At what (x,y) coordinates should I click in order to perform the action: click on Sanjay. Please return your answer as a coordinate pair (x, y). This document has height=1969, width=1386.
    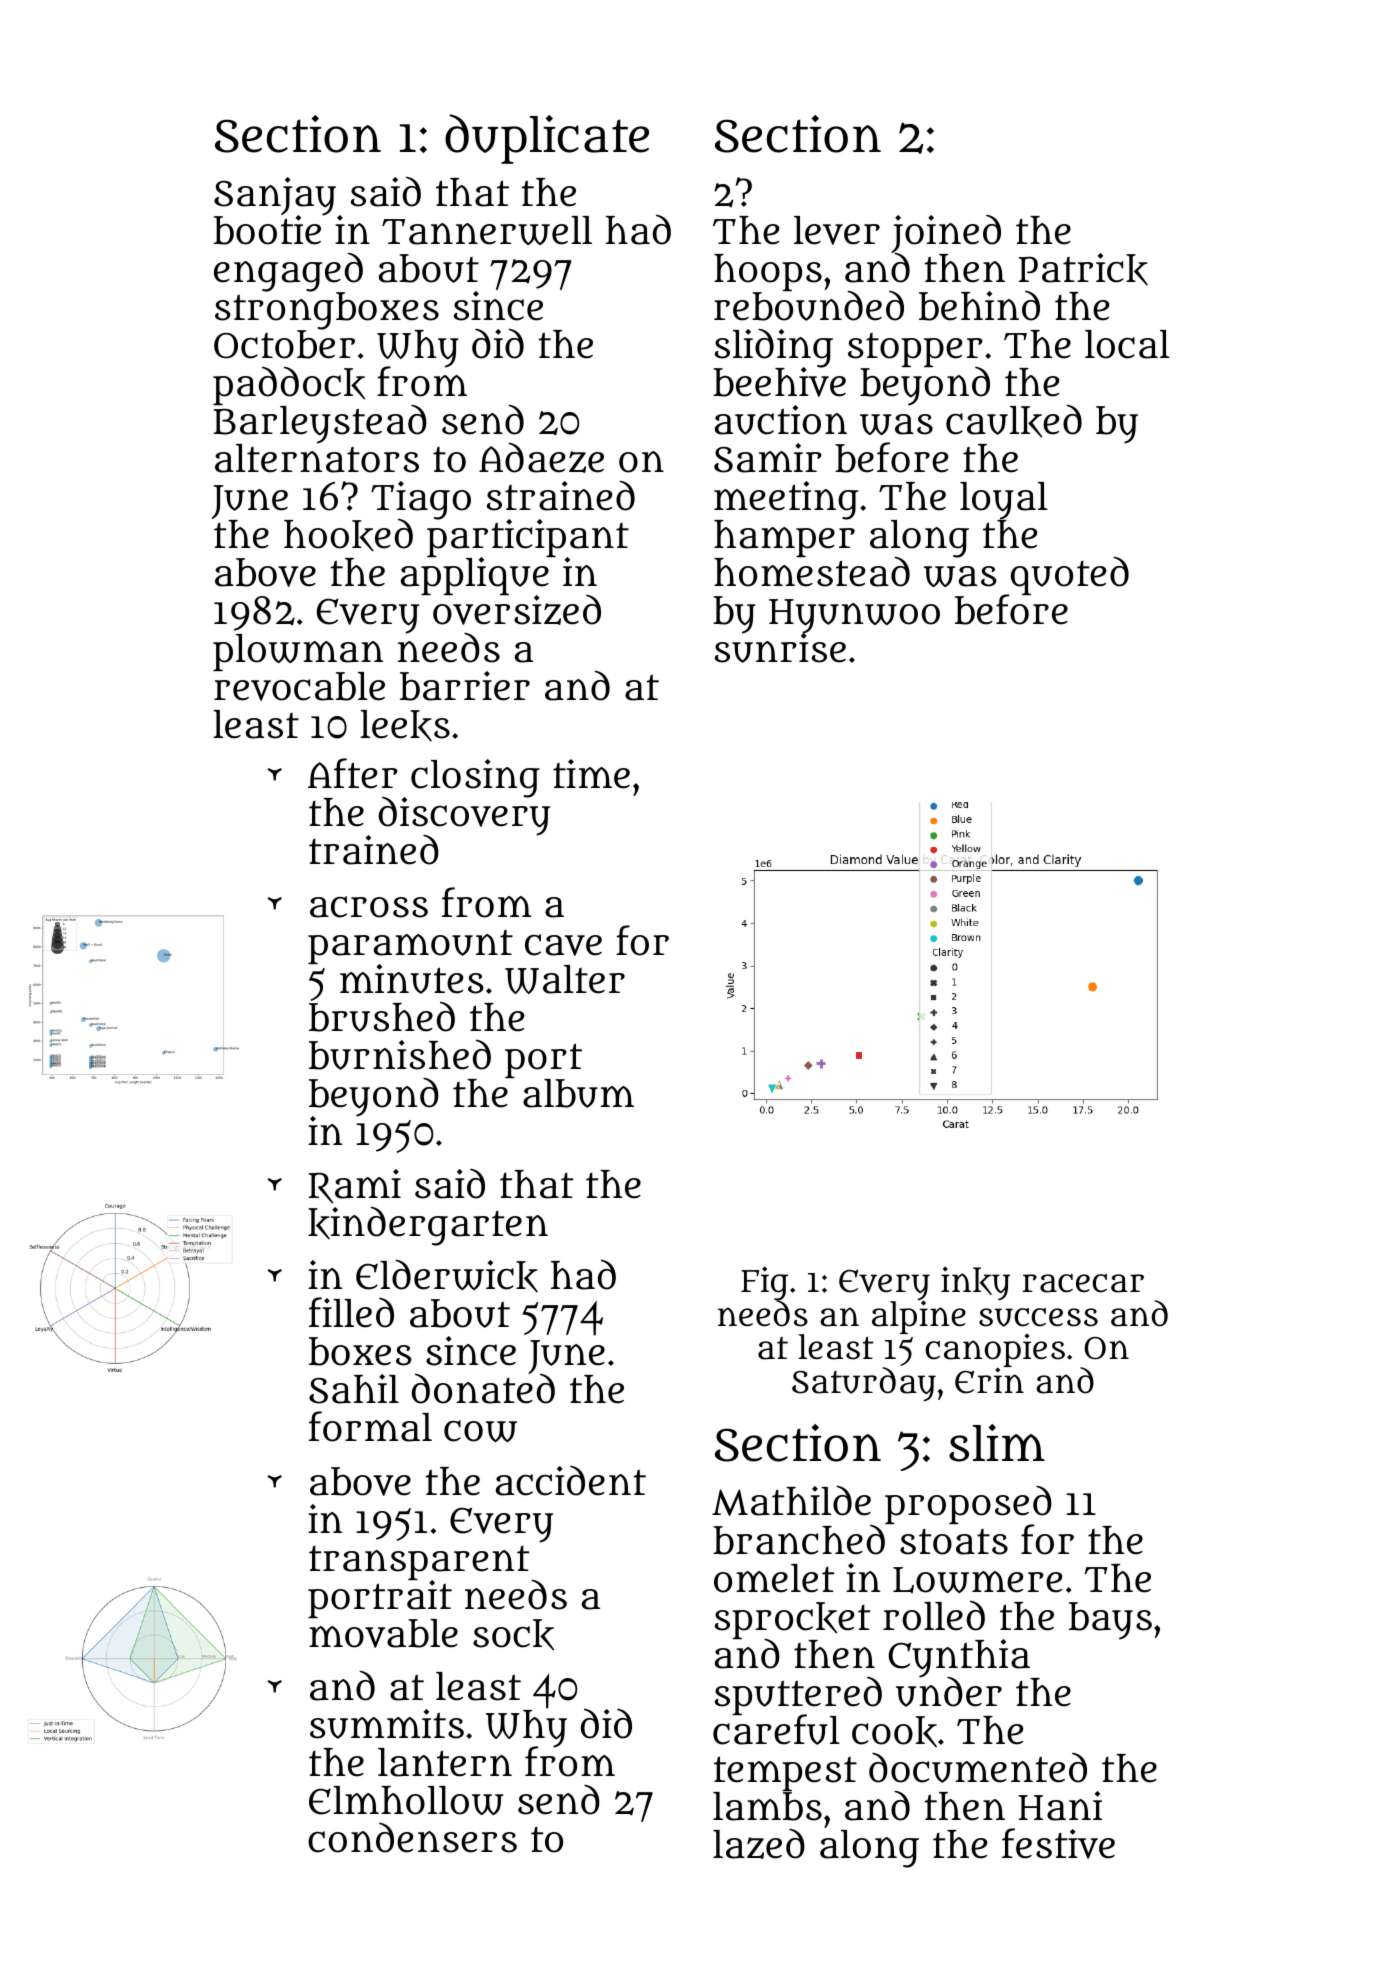
    Looking at the image, I should click on (275, 196).
